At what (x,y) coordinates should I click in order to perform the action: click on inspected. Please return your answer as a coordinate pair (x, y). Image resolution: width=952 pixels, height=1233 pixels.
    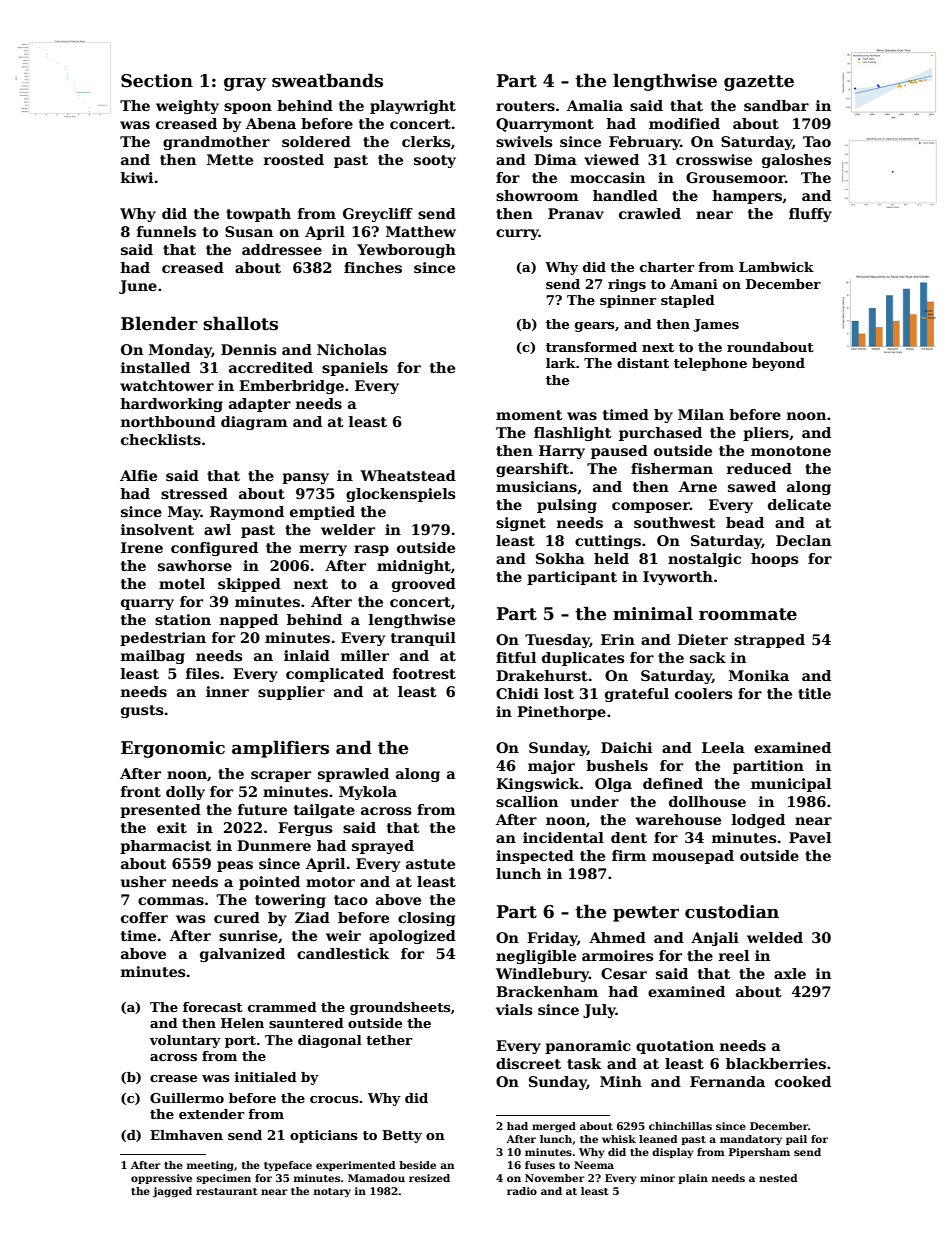
    Looking at the image, I should click on (535, 857).
